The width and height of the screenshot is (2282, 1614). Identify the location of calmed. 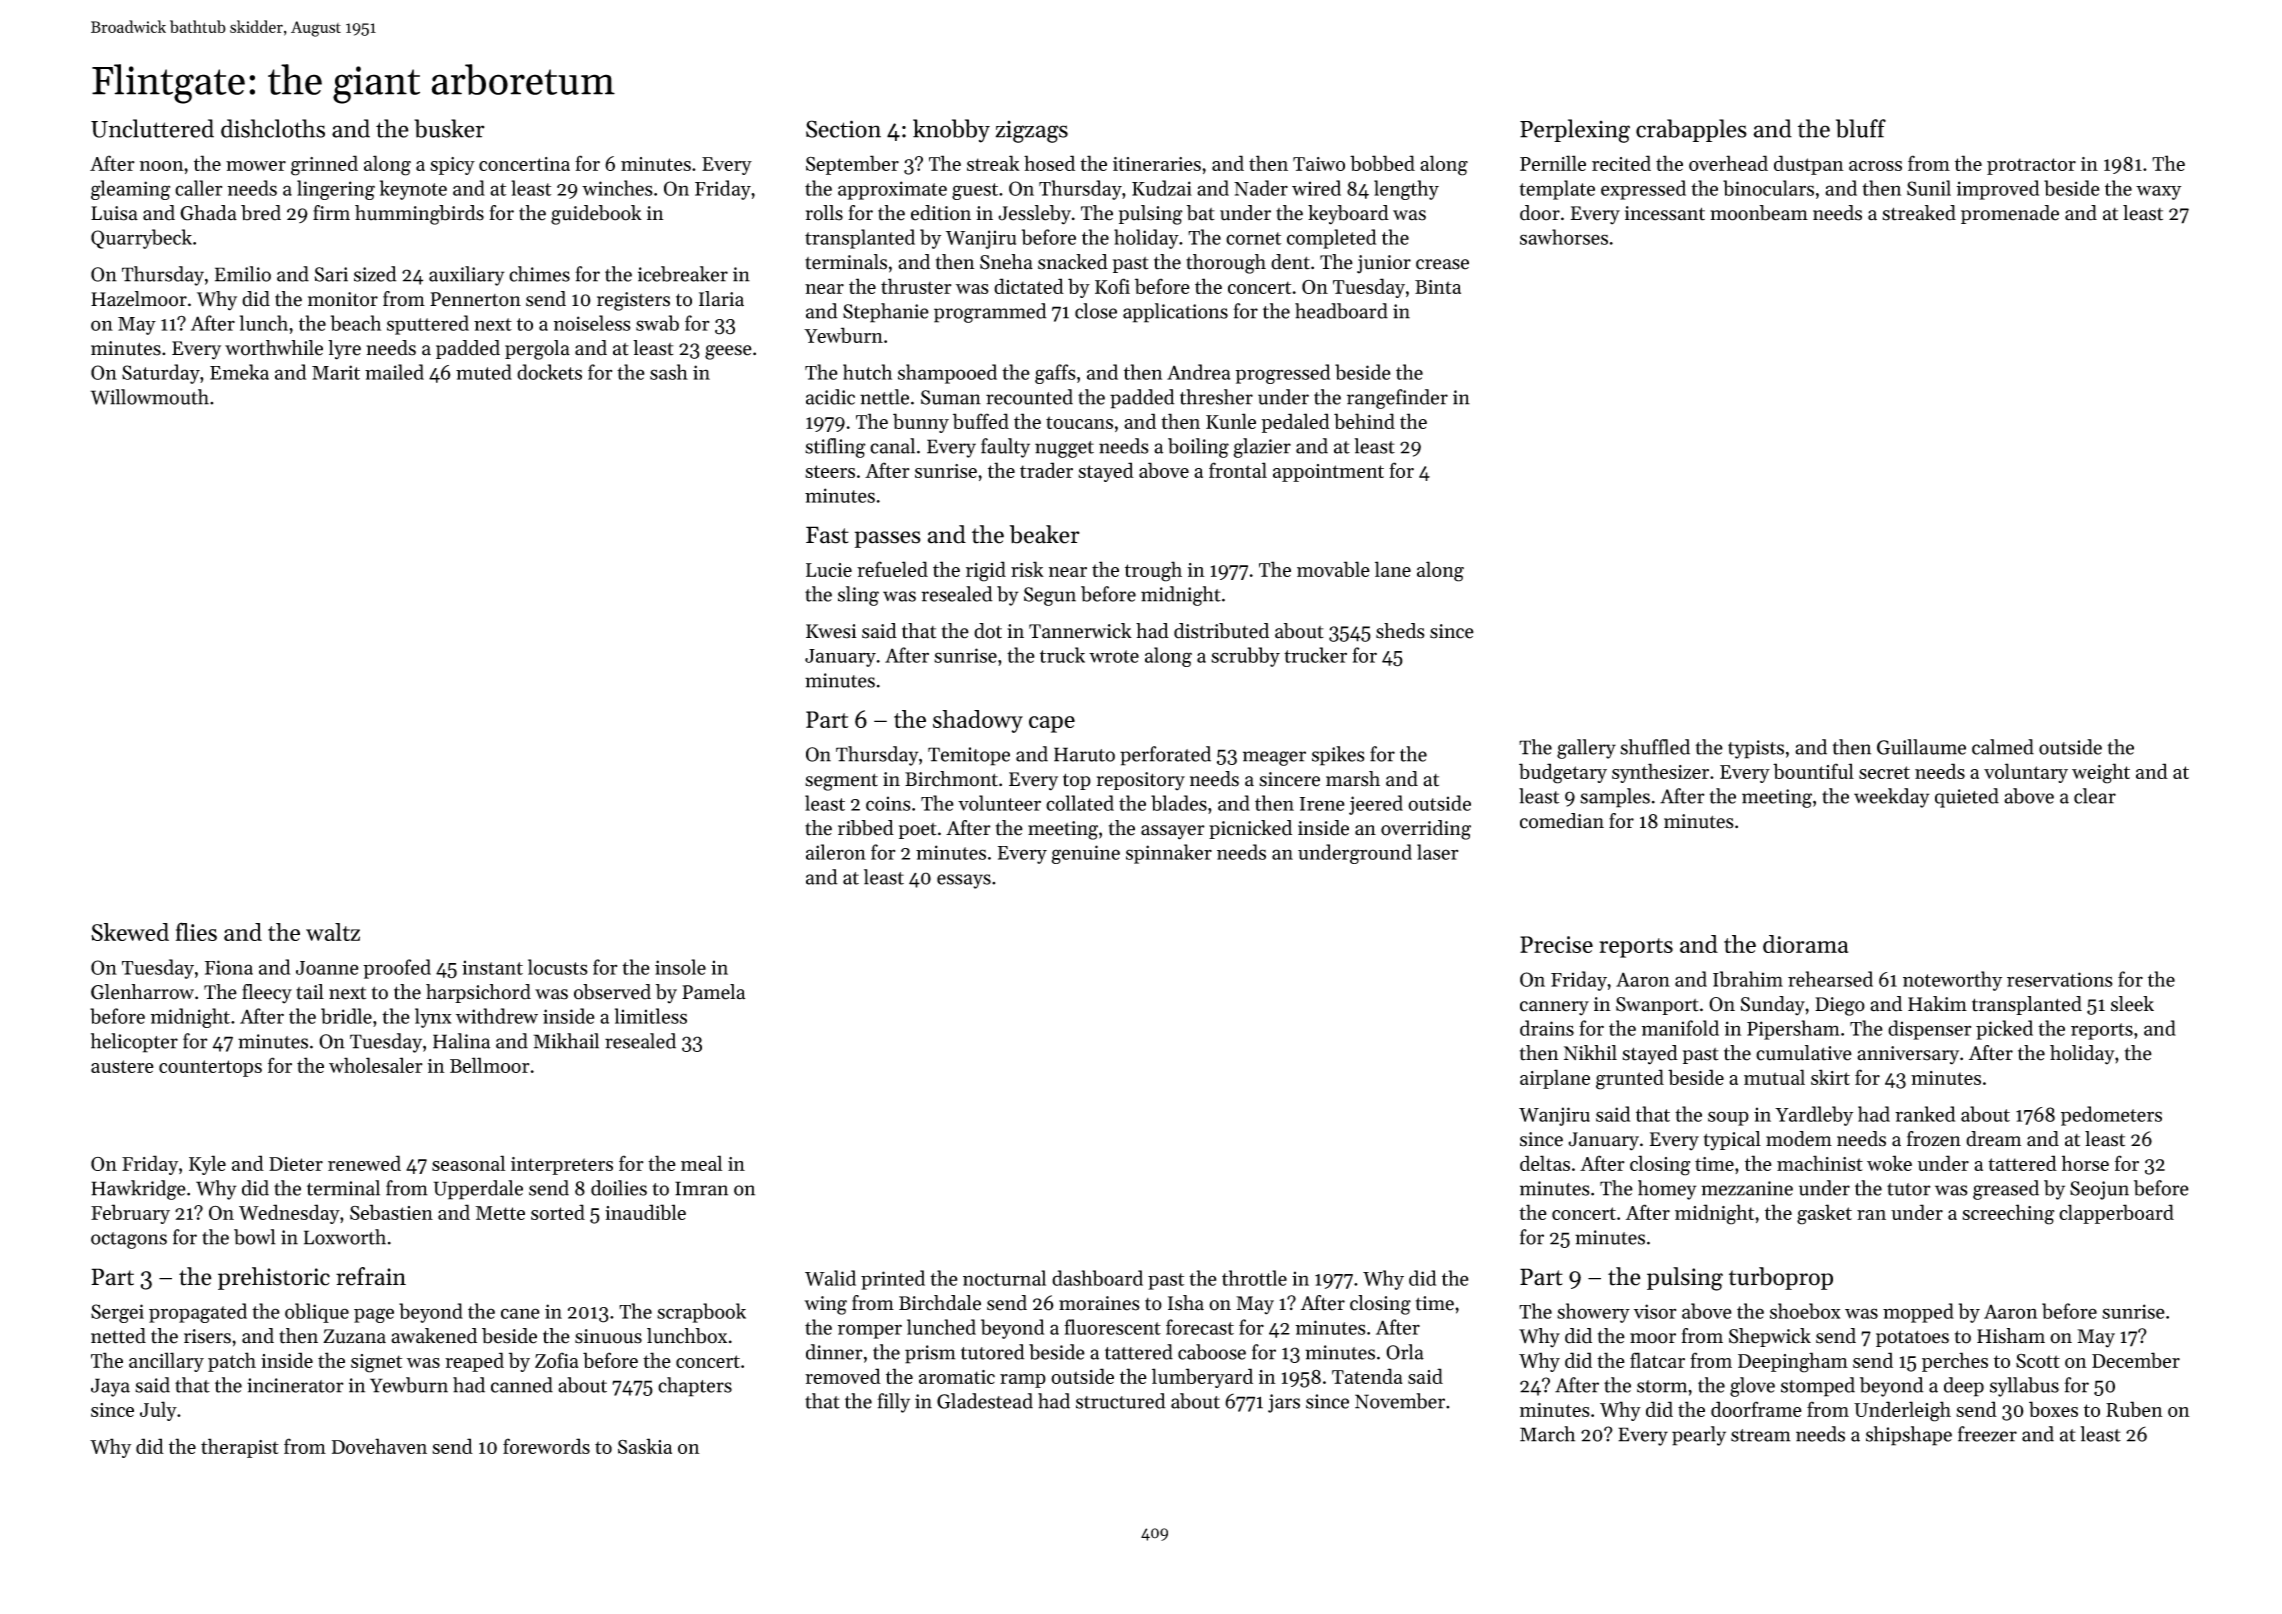
(2003, 747).
